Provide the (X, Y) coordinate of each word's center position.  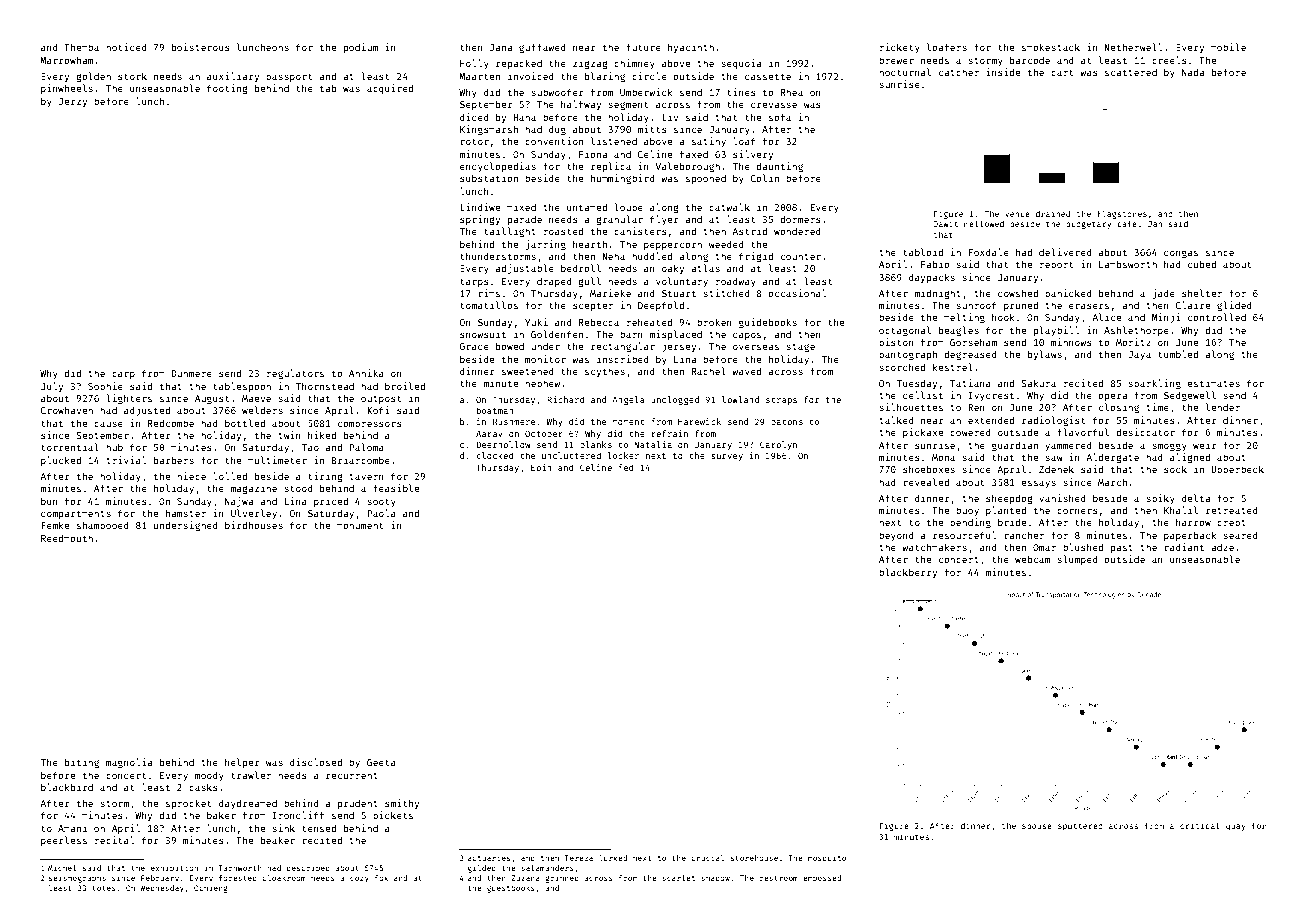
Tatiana (970, 383)
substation (489, 178)
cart (1062, 72)
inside (1003, 72)
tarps (474, 282)
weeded (726, 244)
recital (114, 840)
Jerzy (73, 102)
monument (360, 525)
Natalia (653, 444)
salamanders (547, 868)
